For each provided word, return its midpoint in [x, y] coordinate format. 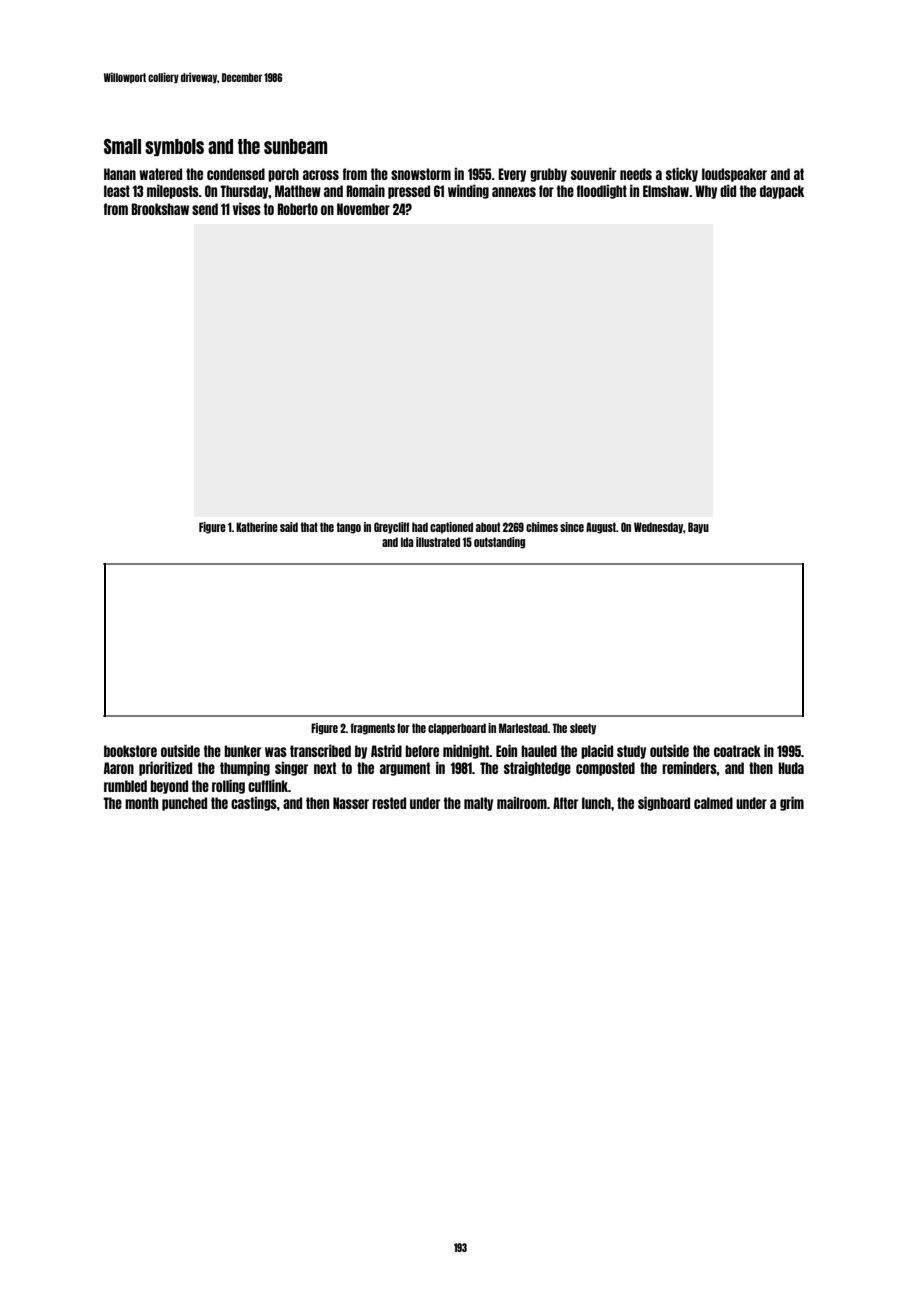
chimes [542, 527]
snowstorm [421, 174]
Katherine [257, 527]
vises [247, 208]
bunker [242, 751]
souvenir [593, 173]
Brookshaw [160, 209]
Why [706, 192]
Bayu [698, 528]
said [289, 527]
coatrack [737, 751]
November [363, 209]
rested [389, 803]
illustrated [438, 542]
